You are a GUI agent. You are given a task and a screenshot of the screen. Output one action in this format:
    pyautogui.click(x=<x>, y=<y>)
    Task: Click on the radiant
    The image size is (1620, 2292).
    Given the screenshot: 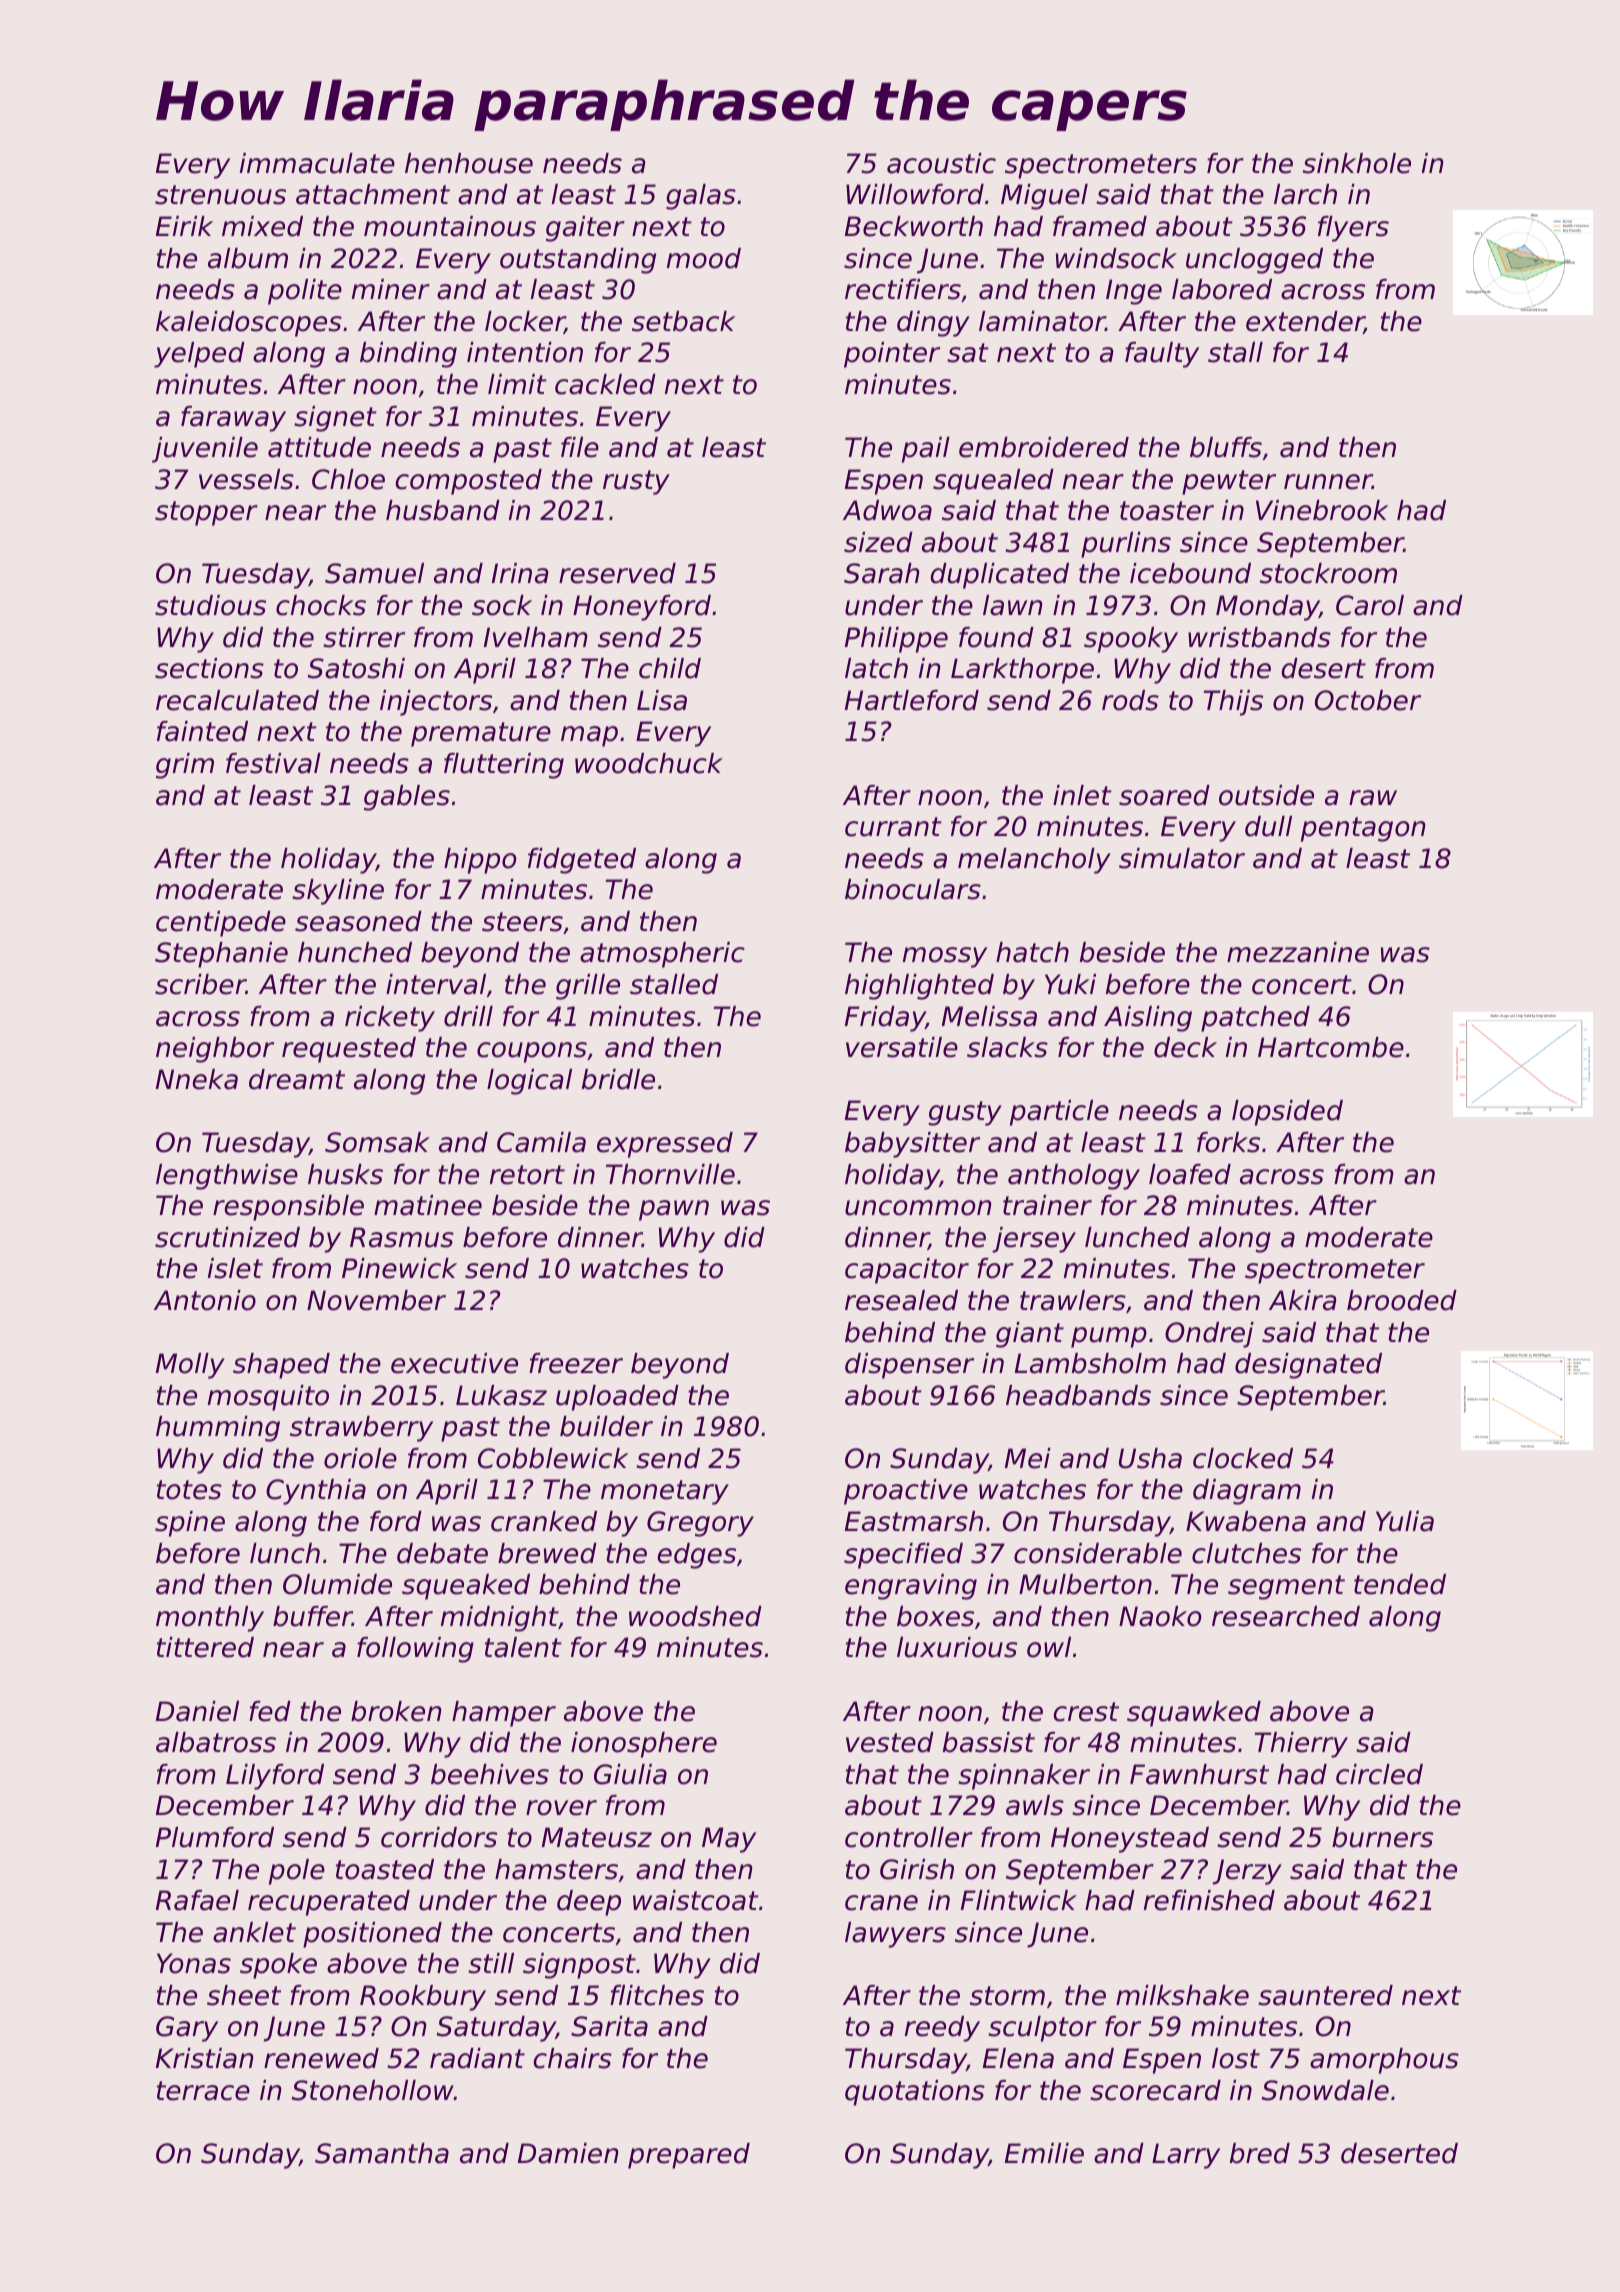 What is the action you would take?
    pyautogui.click(x=477, y=2058)
